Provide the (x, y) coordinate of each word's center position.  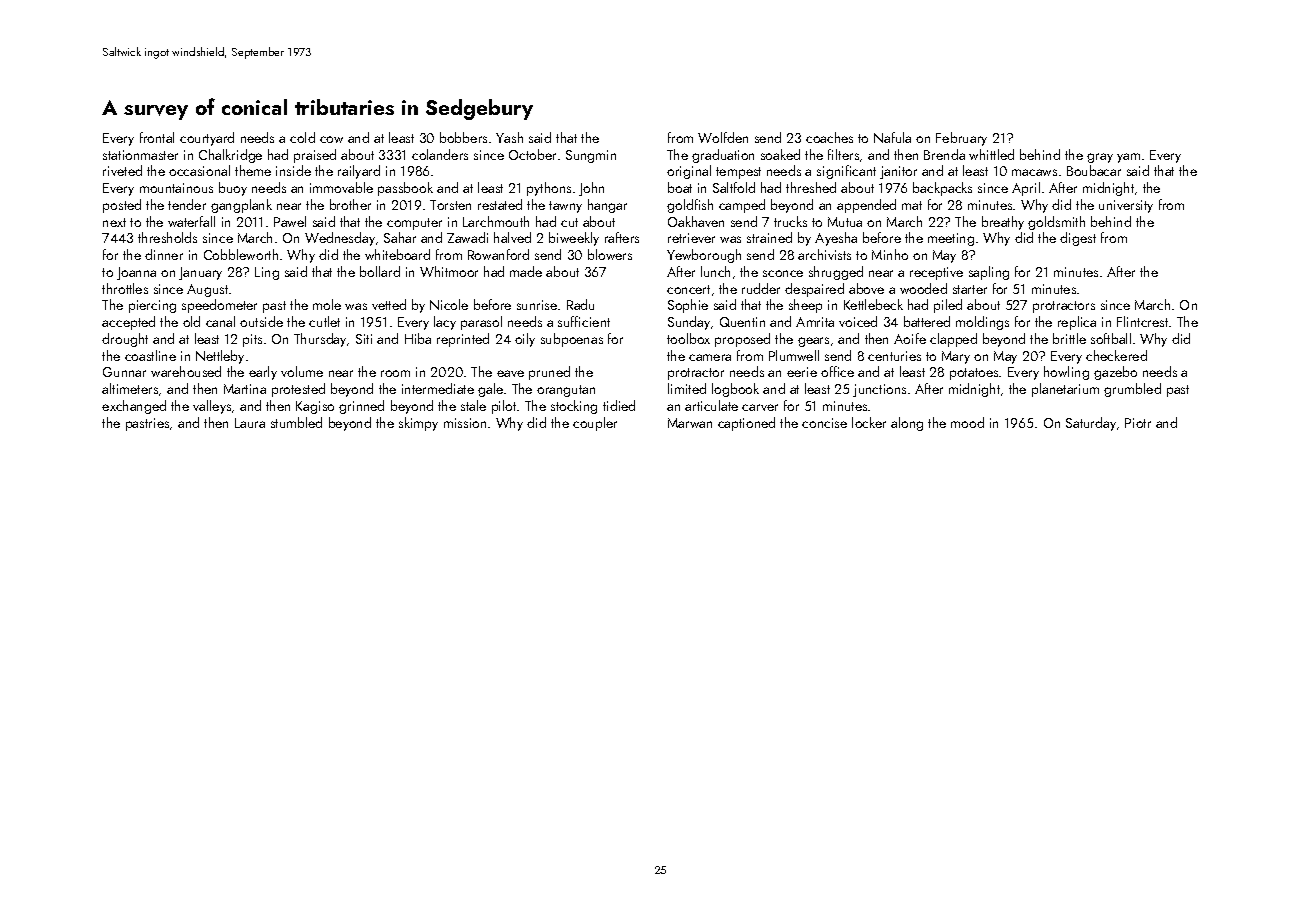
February (961, 139)
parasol (481, 323)
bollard (380, 271)
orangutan (566, 391)
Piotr (1138, 423)
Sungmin (591, 156)
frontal (157, 137)
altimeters (130, 388)
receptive (936, 273)
